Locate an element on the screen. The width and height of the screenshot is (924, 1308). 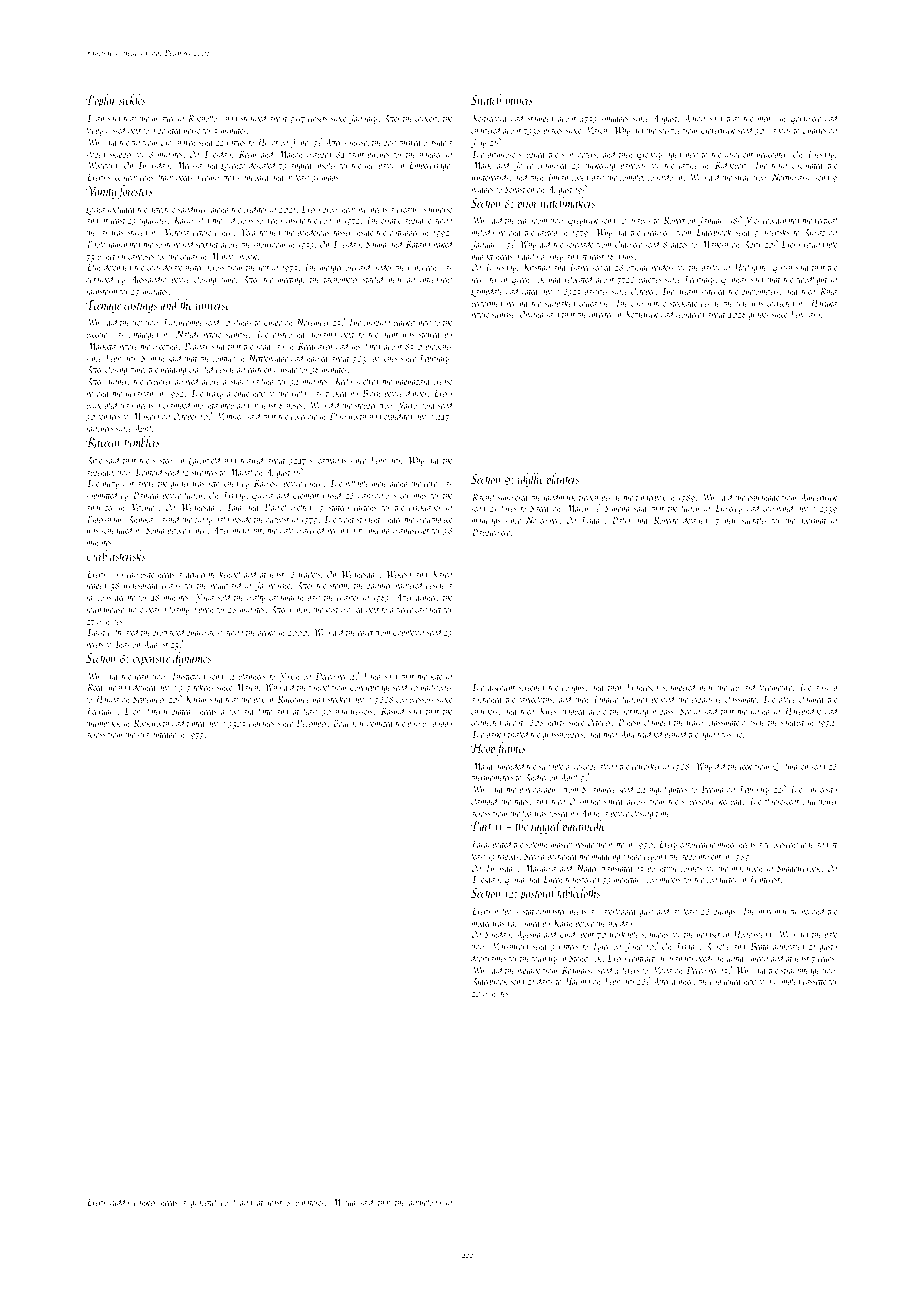
doormat is located at coordinates (813, 520).
